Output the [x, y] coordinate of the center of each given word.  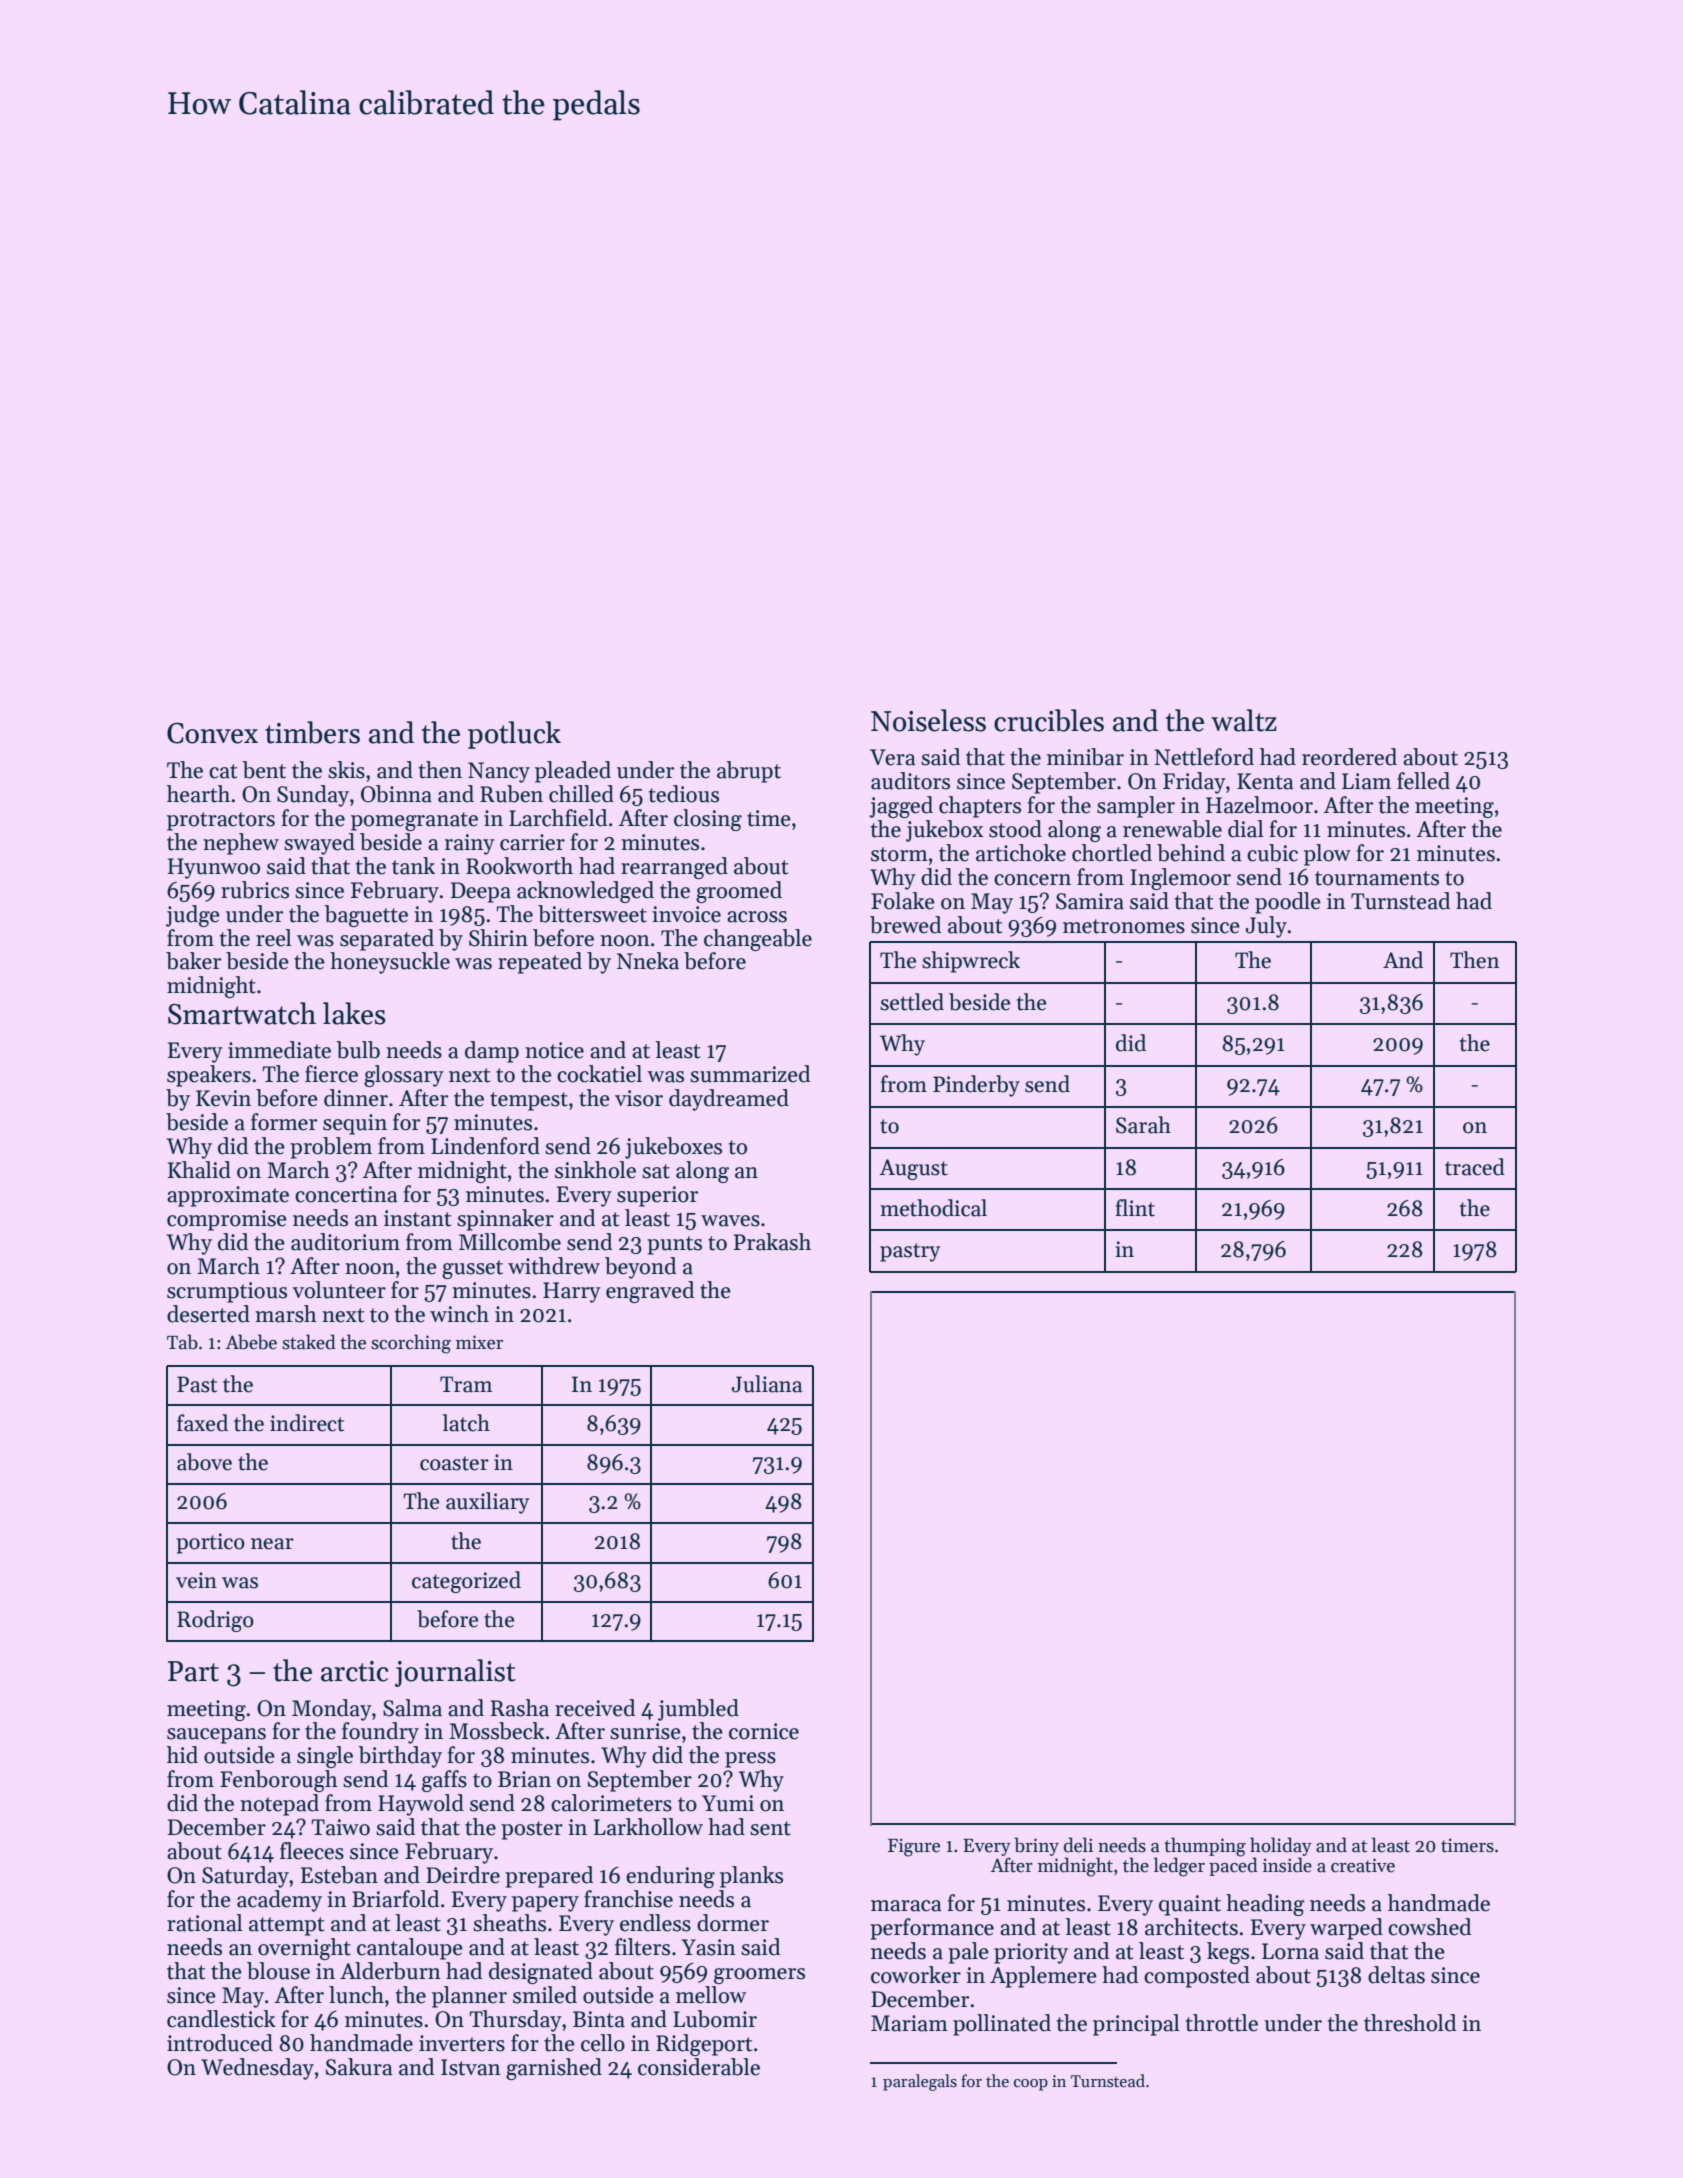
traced [1475, 1167]
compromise [227, 1220]
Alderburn [390, 1971]
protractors [221, 821]
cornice [764, 1731]
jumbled [698, 1710]
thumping [1205, 1847]
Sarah [1143, 1125]
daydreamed [729, 1100]
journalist [455, 1673]
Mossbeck [497, 1731]
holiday [1281, 1846]
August [913, 1169]
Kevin [223, 1098]
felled [1423, 781]
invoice [686, 914]
